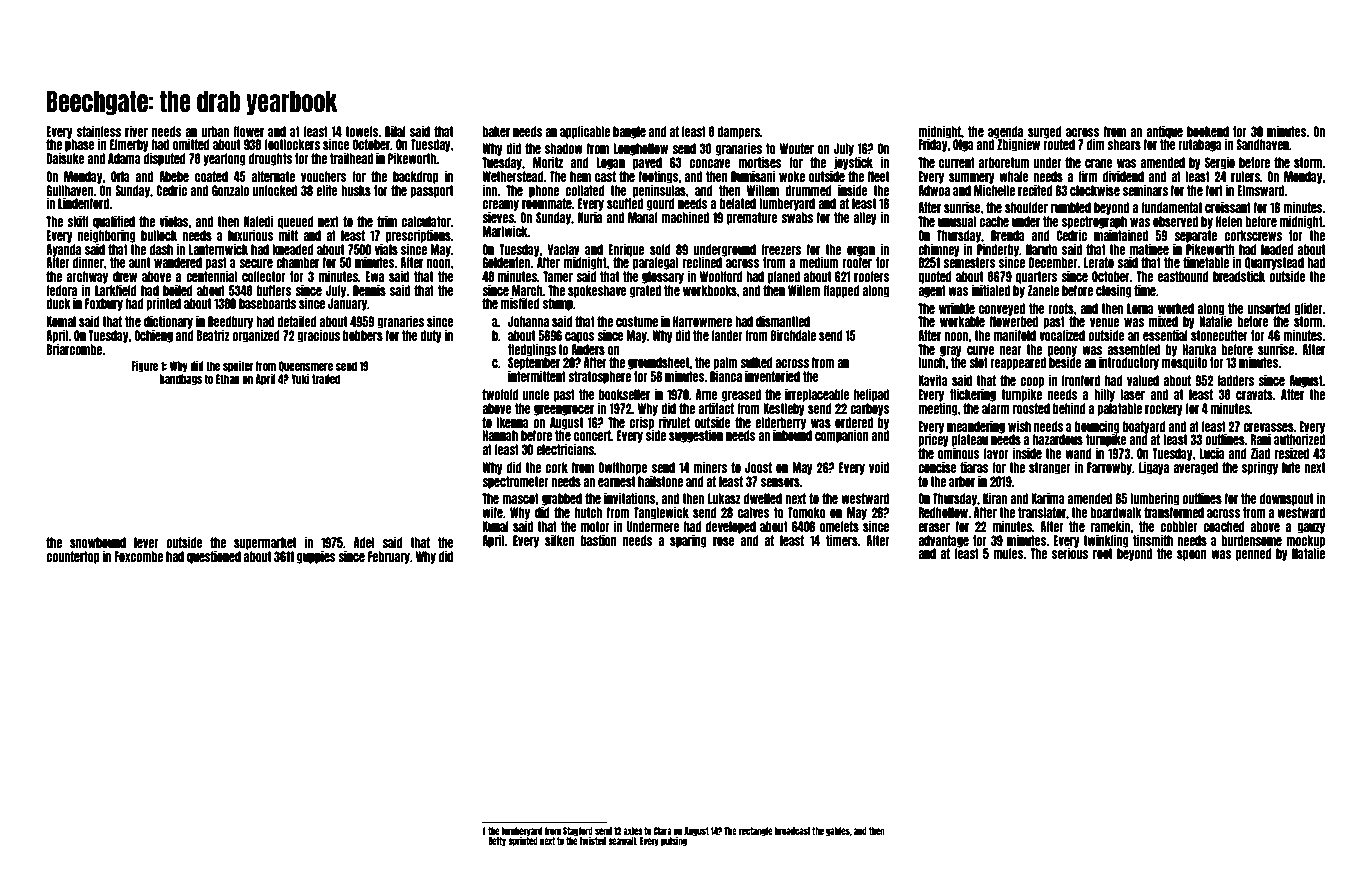  I want to click on Owlthorpe, so click(623, 468).
